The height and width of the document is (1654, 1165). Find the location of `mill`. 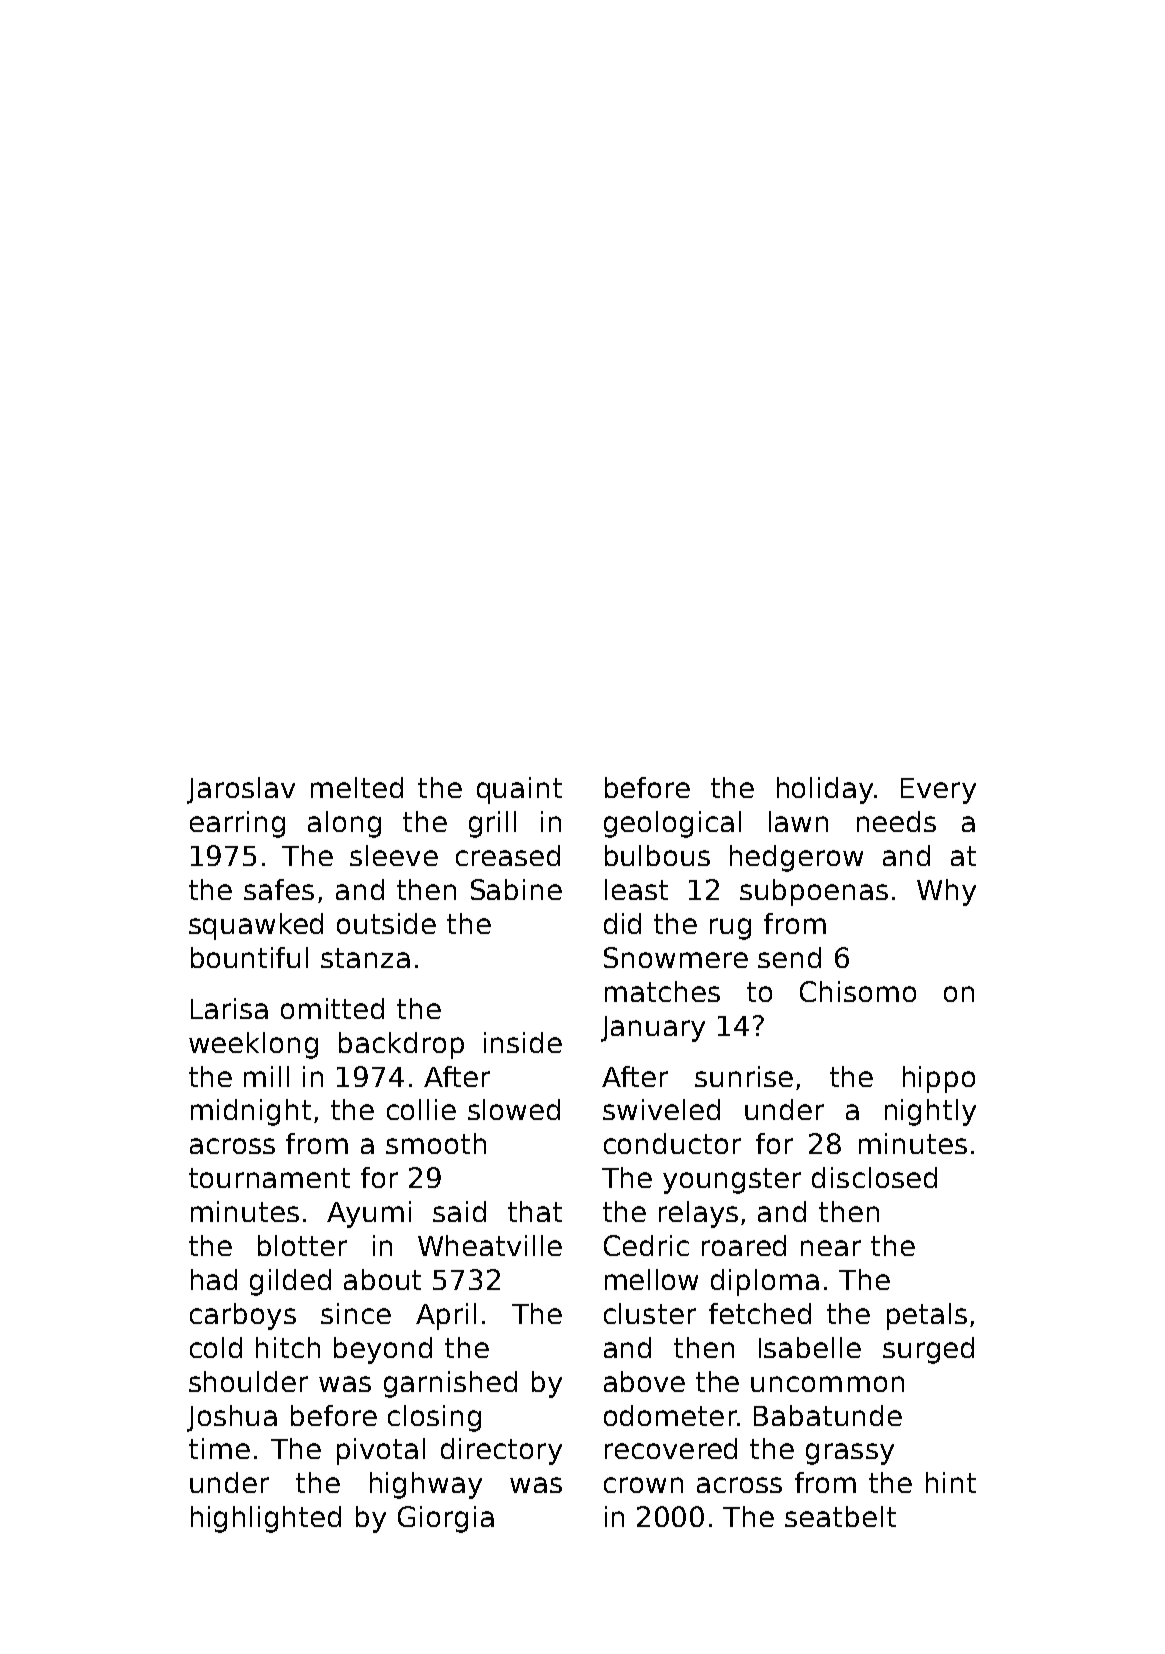

mill is located at coordinates (266, 1076).
